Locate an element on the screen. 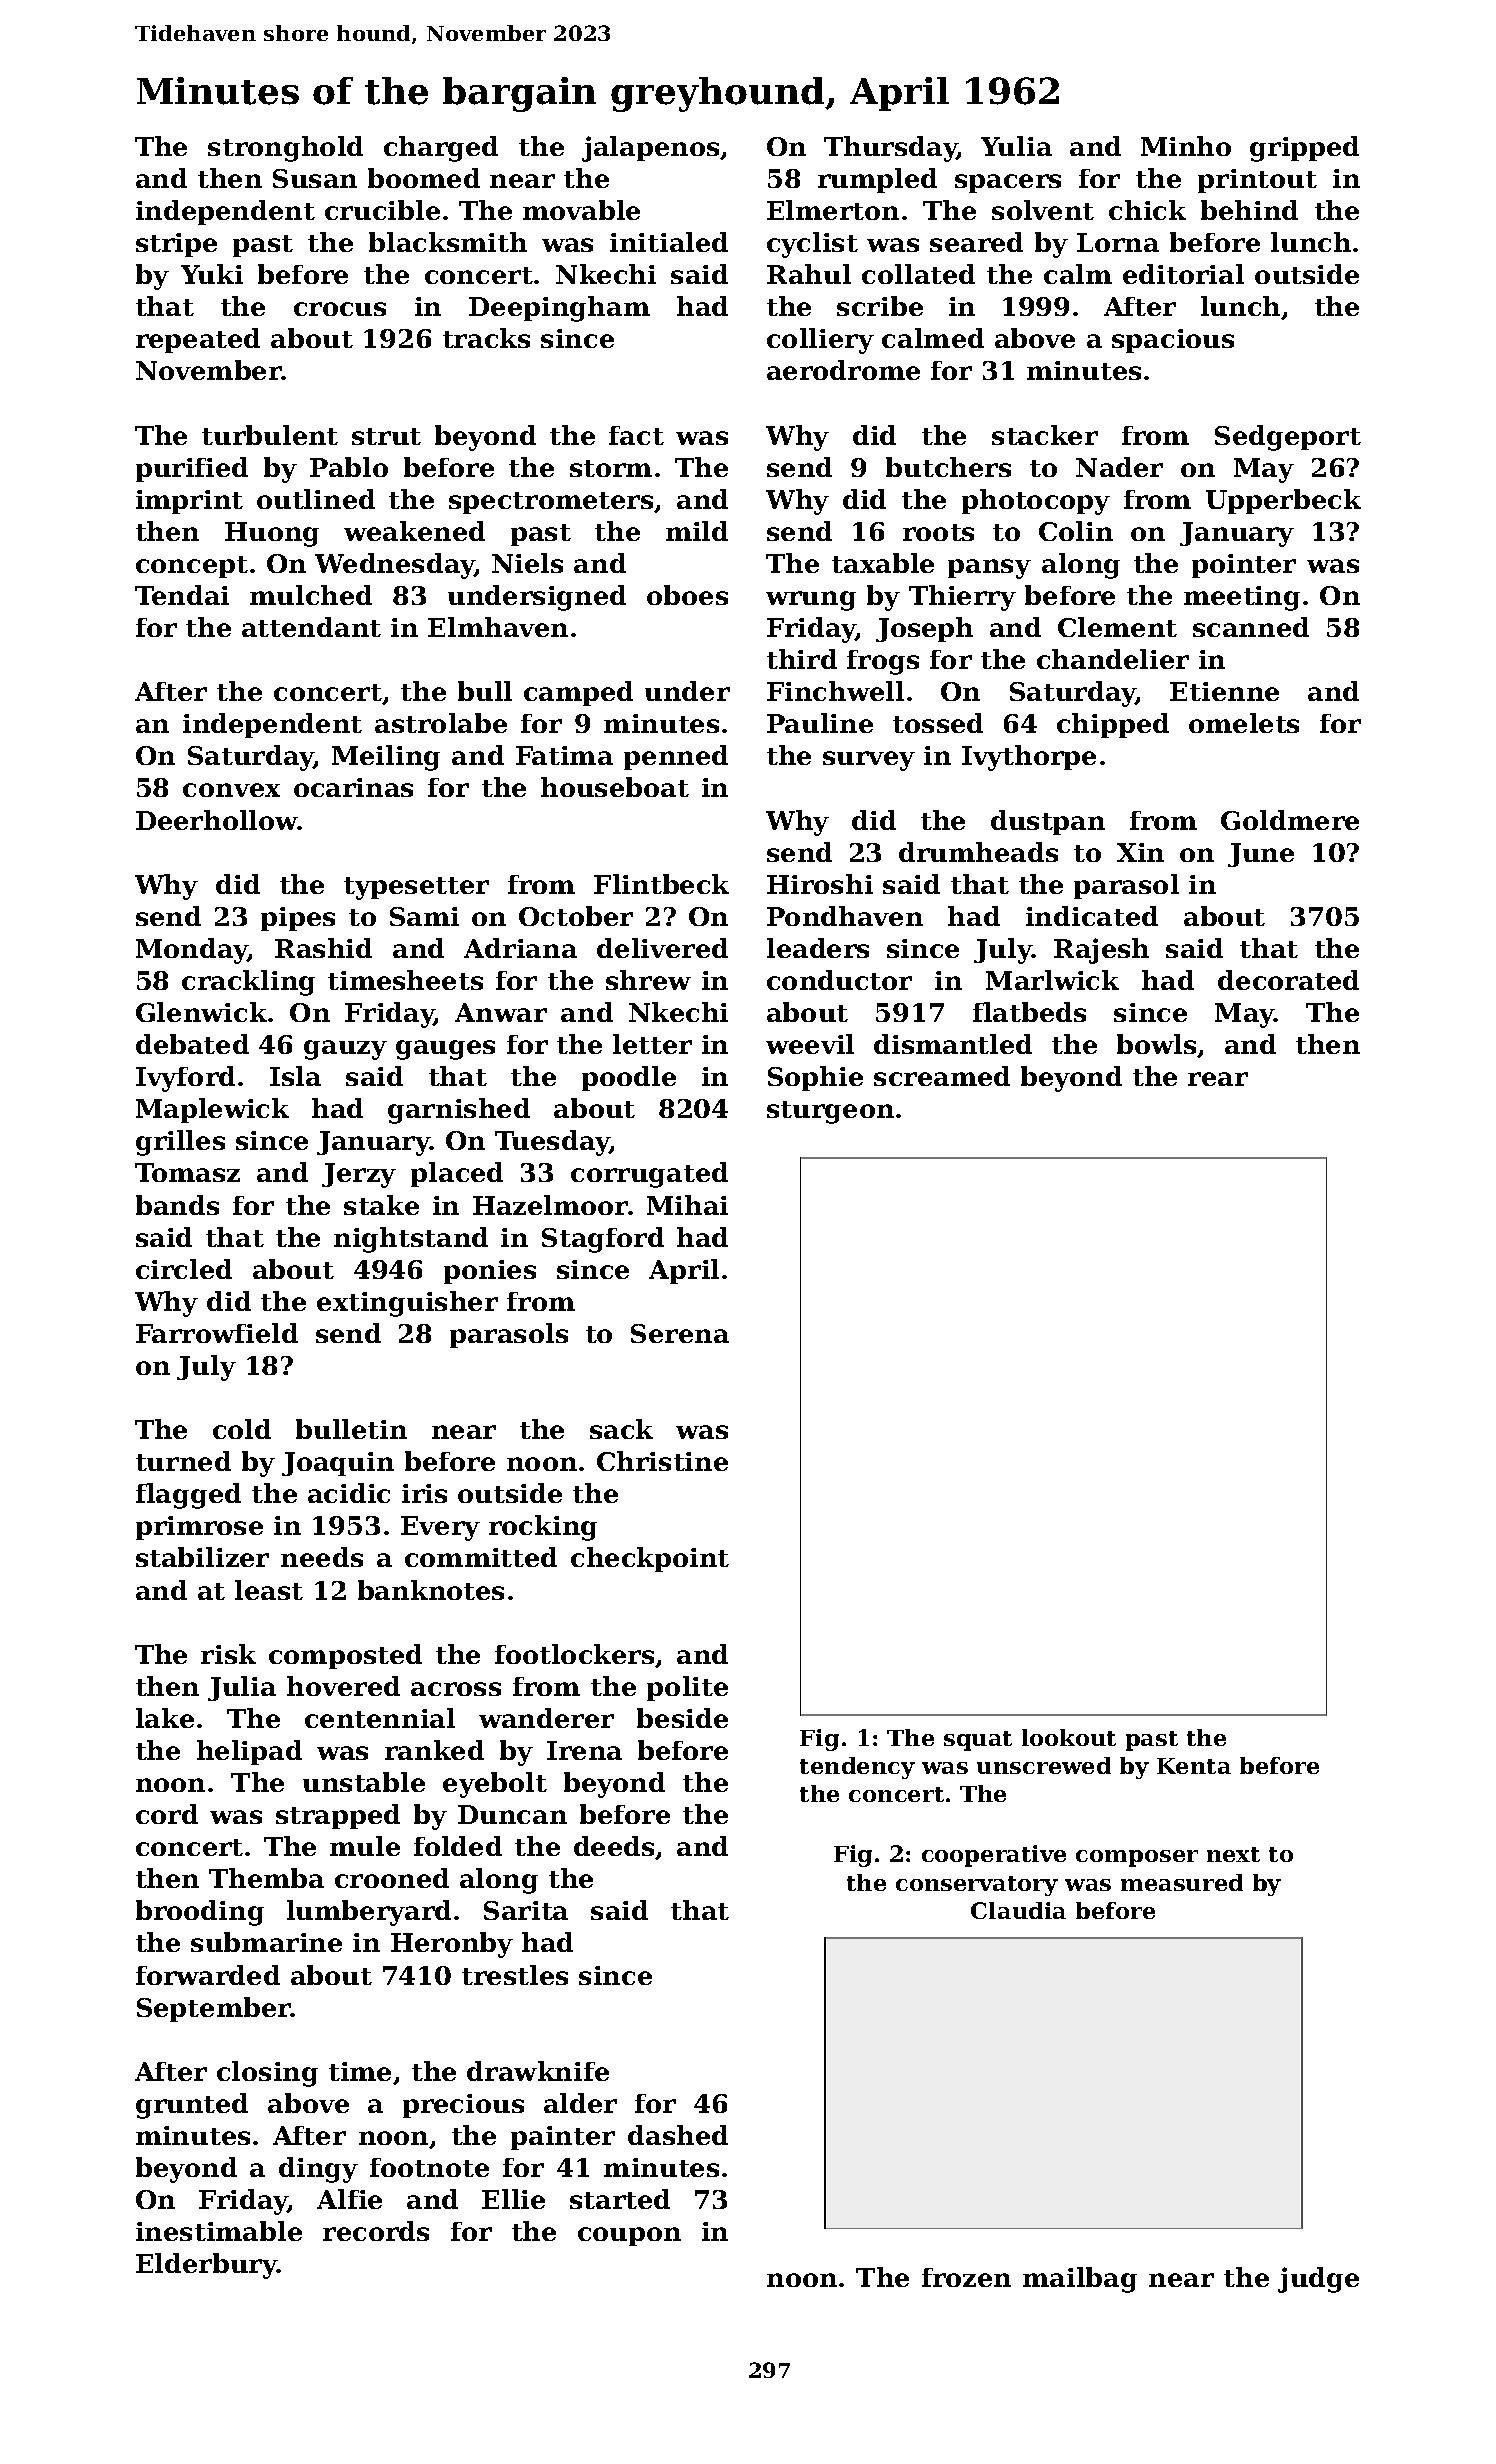 This screenshot has height=2464, width=1496. Goldmere is located at coordinates (1290, 820).
